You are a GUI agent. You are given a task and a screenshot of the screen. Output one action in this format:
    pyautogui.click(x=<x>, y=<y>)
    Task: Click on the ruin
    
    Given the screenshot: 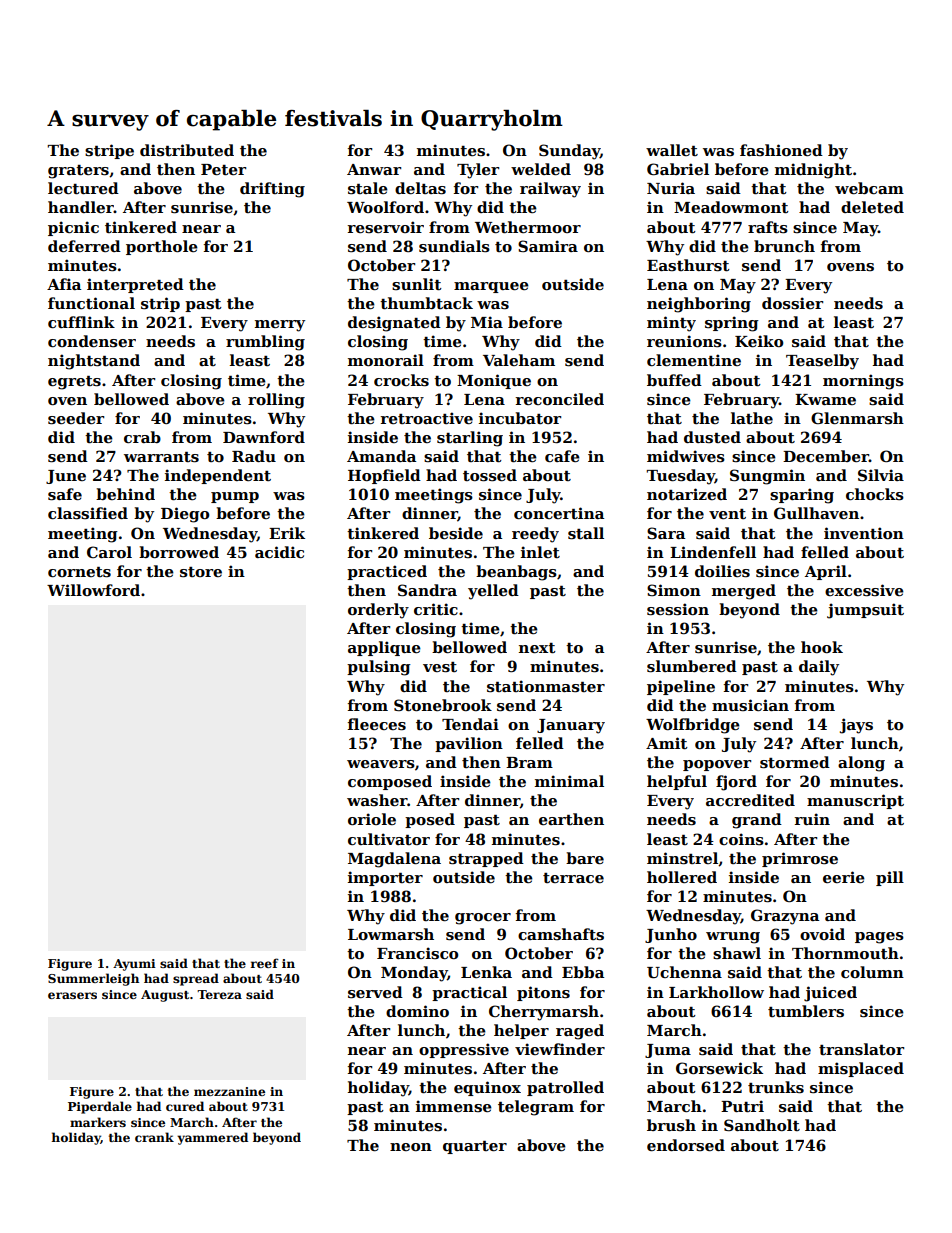 What is the action you would take?
    pyautogui.click(x=812, y=819)
